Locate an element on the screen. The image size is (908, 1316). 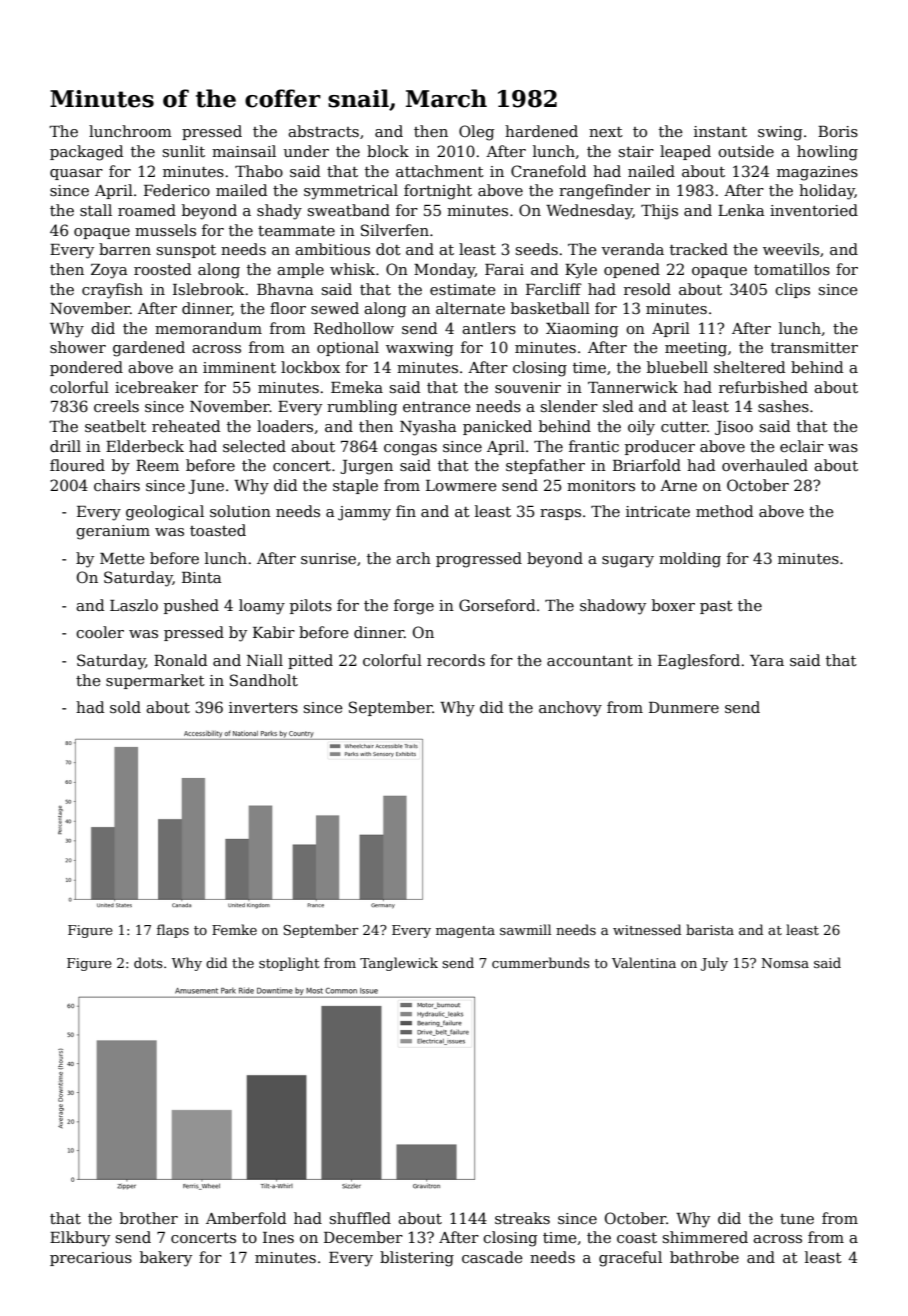
waxwing is located at coordinates (420, 349).
